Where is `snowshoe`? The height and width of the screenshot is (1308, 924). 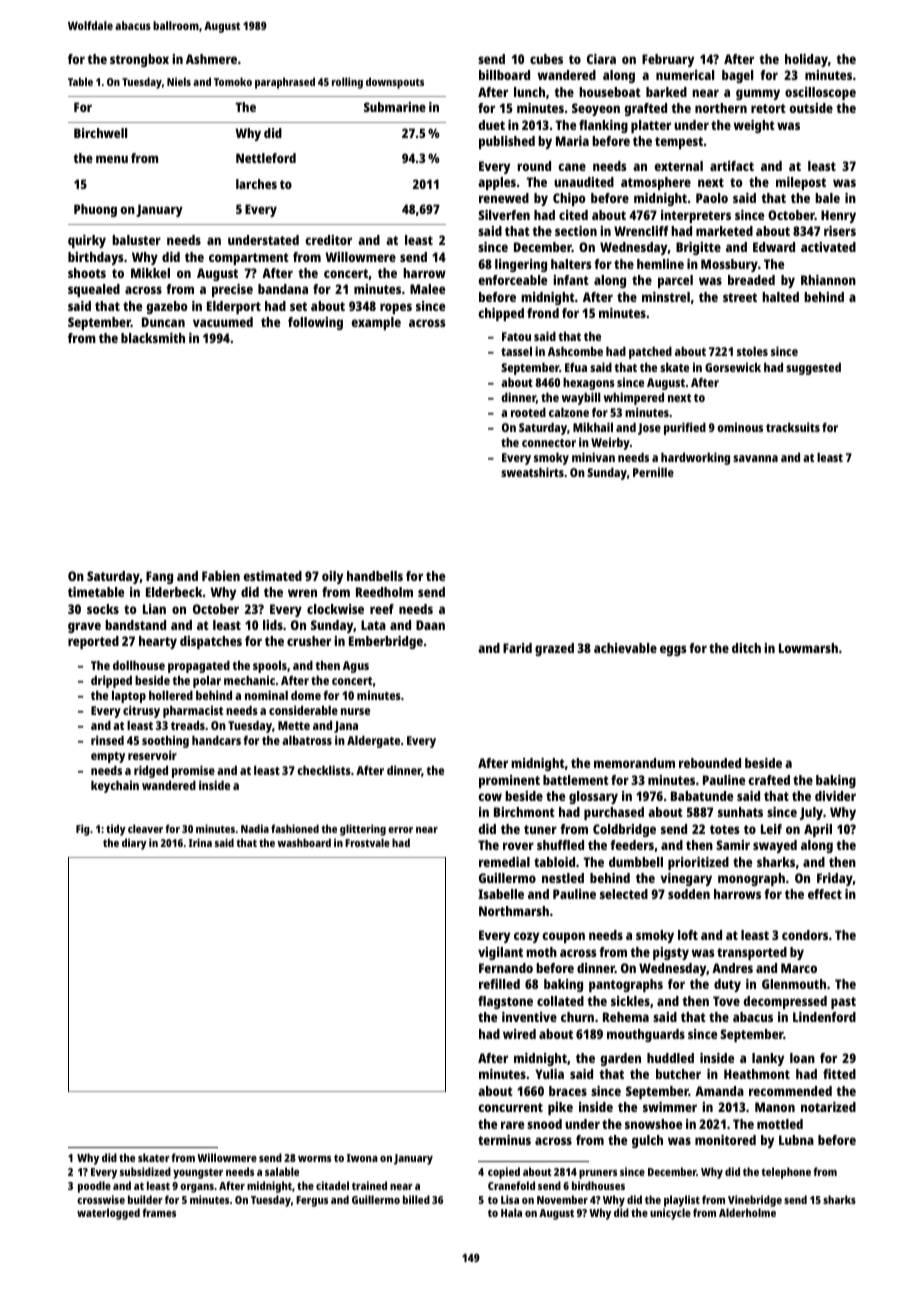 snowshoe is located at coordinates (653, 1124).
